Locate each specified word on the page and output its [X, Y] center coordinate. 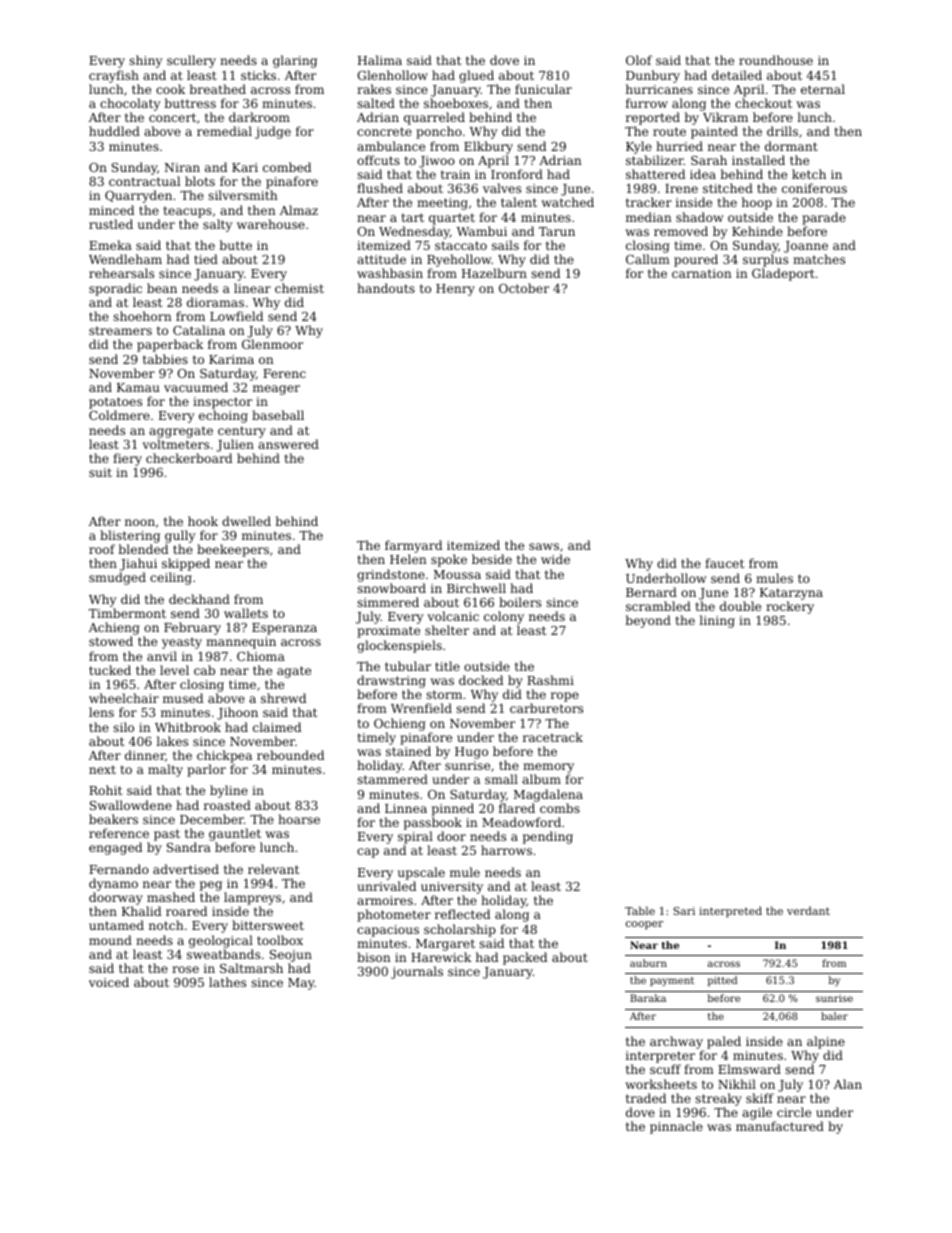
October [524, 288]
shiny [145, 61]
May [301, 984]
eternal [823, 89]
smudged [117, 578]
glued [476, 76]
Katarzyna [791, 594]
